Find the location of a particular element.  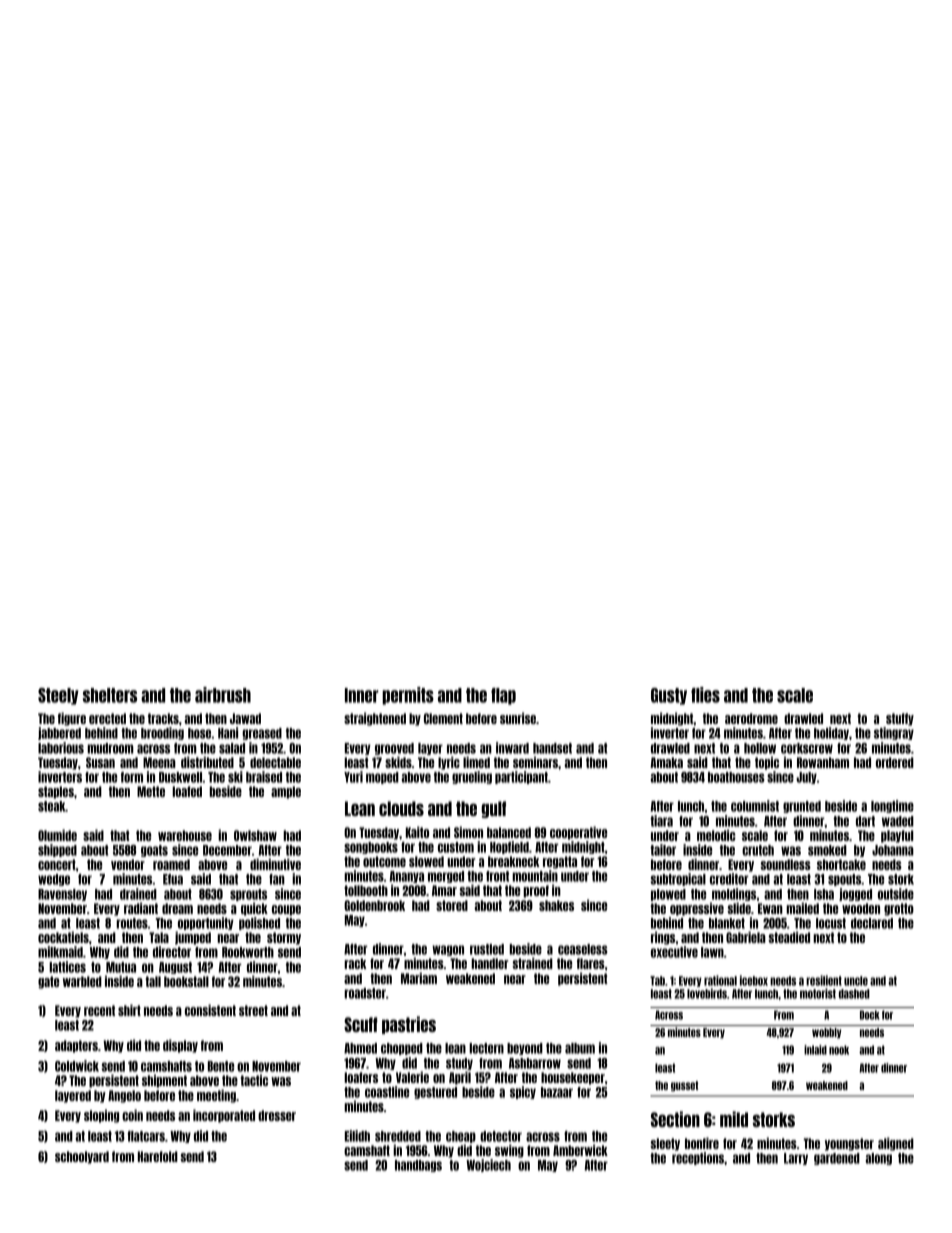

airbrush is located at coordinates (223, 695).
